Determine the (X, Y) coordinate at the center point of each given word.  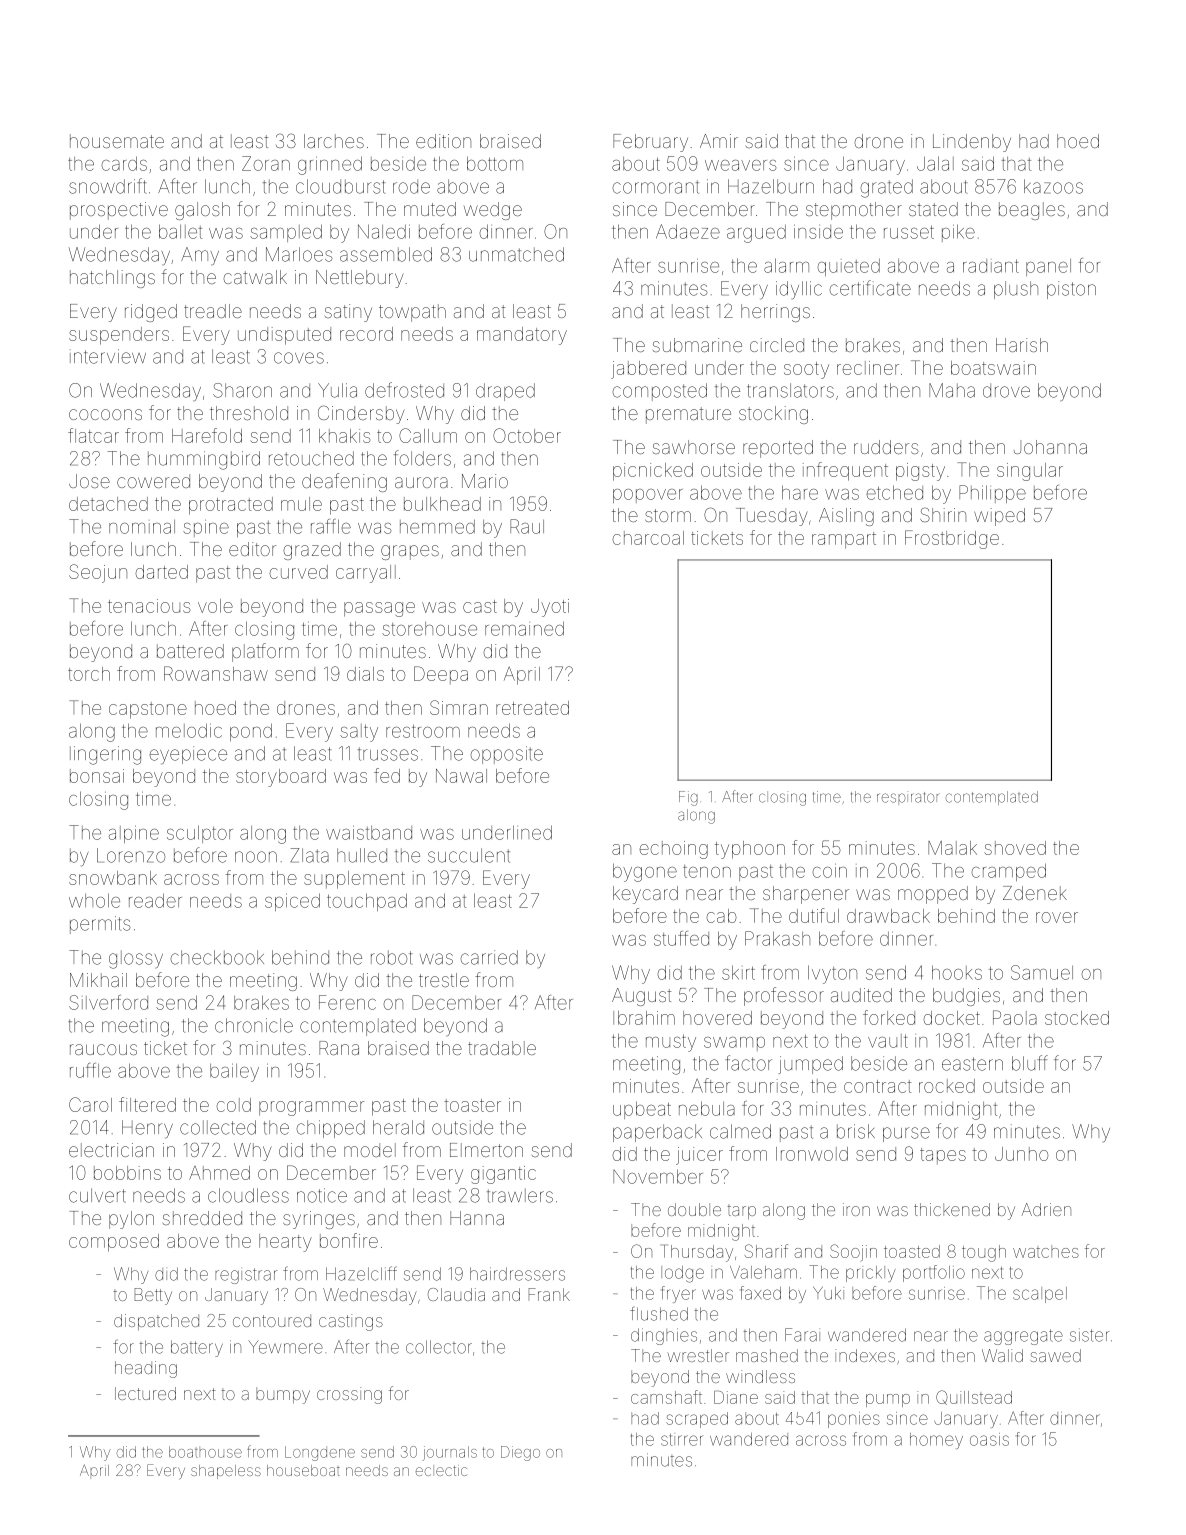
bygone (645, 872)
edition (443, 141)
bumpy (283, 1395)
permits (100, 925)
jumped (811, 1065)
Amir (719, 141)
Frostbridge (952, 539)
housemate (117, 141)
